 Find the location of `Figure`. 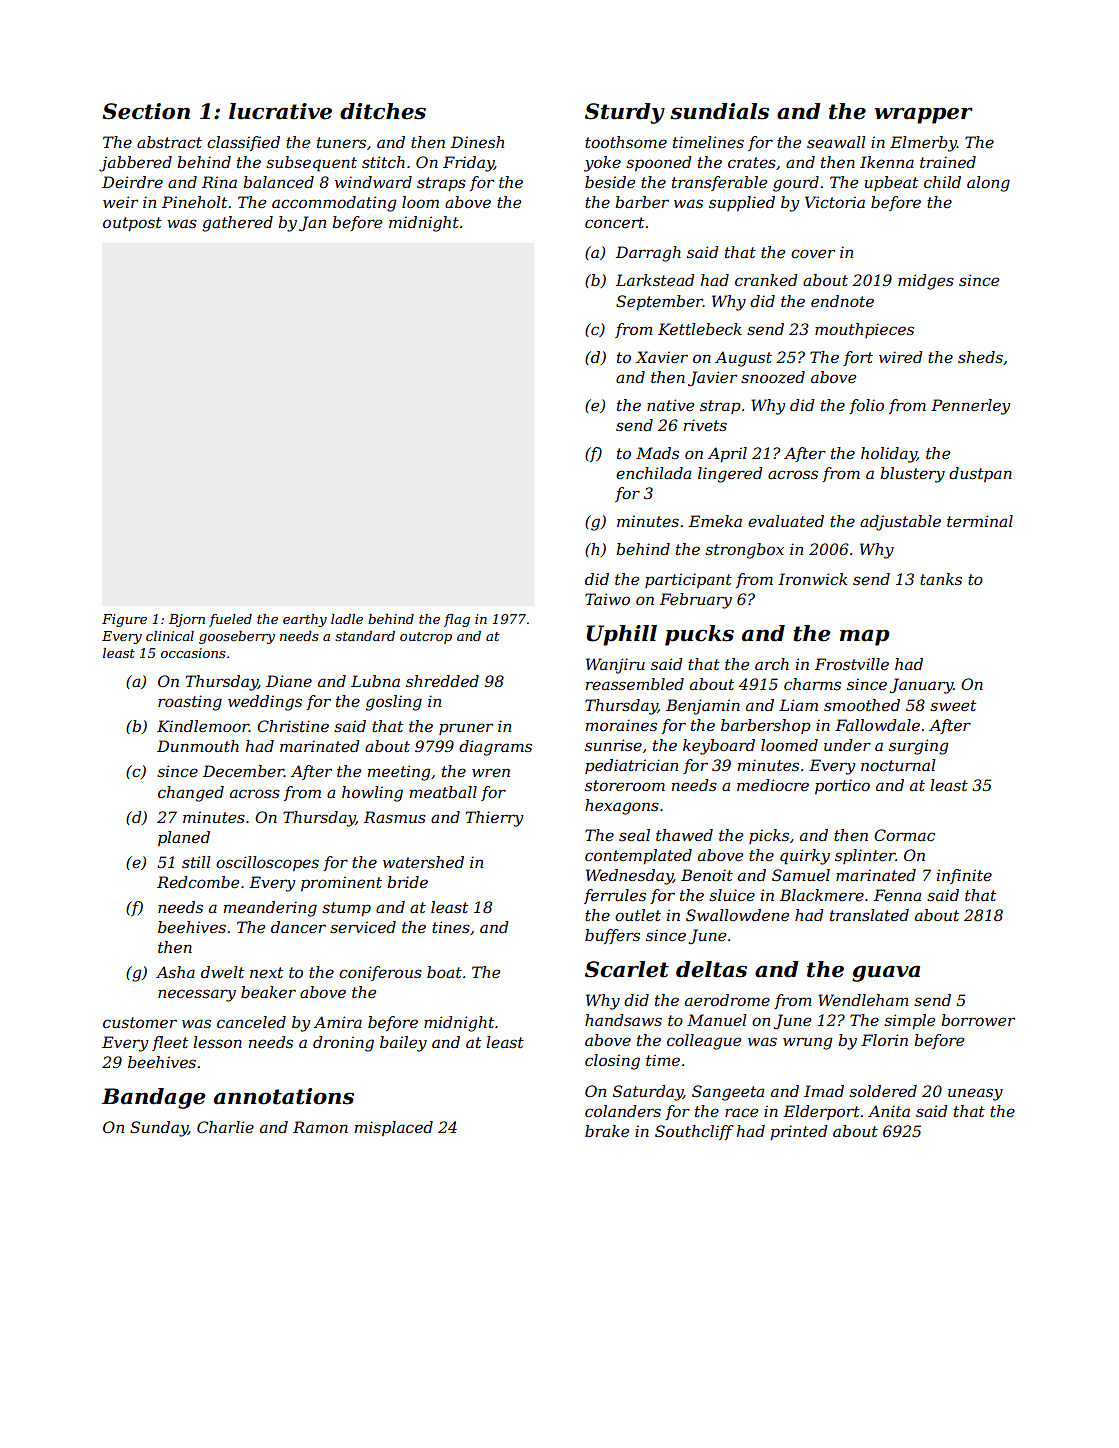

Figure is located at coordinates (124, 620).
